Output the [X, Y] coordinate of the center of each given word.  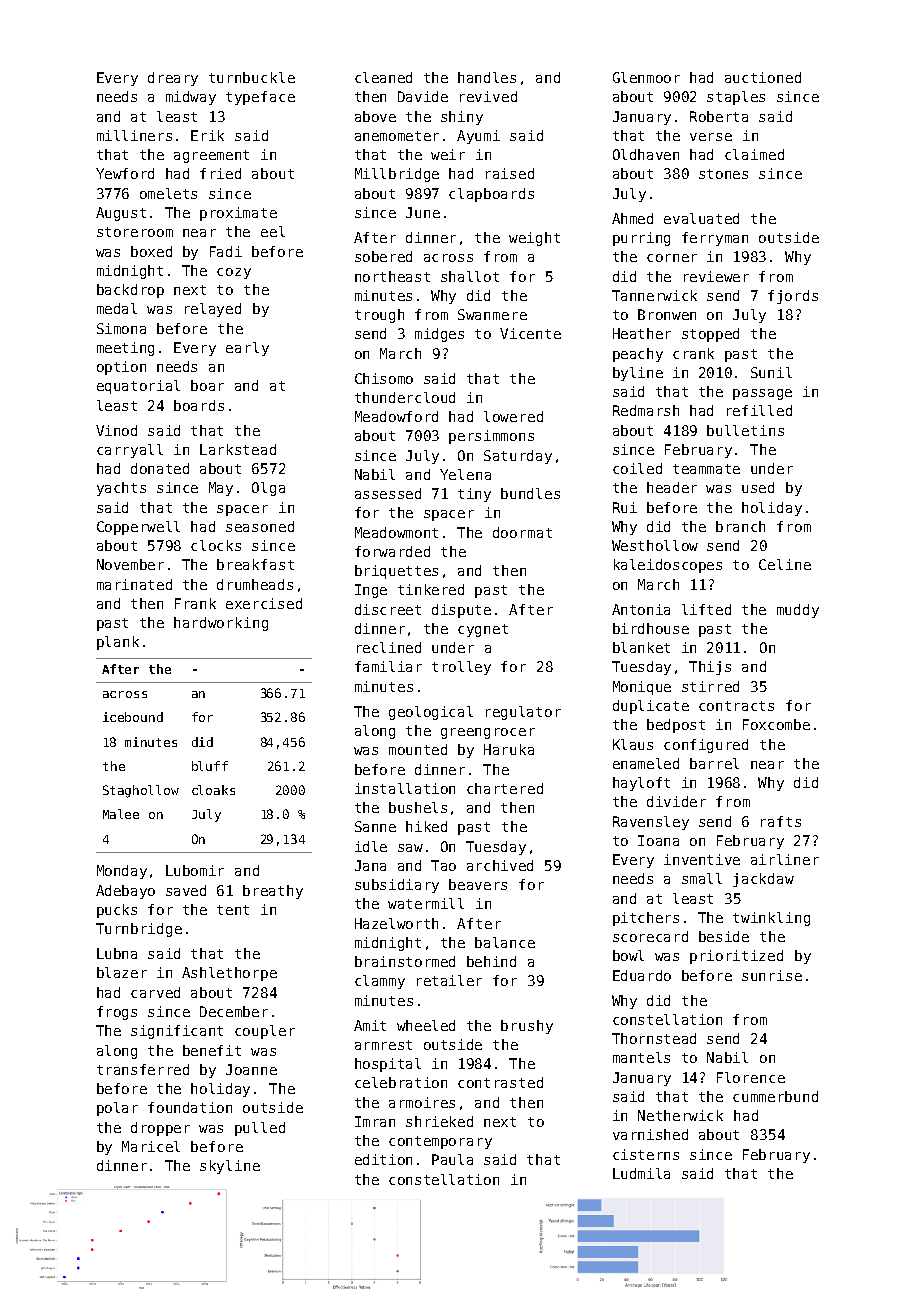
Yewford [125, 173]
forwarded [392, 551]
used [758, 487]
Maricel [151, 1146]
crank [693, 353]
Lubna [117, 953]
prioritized [736, 957]
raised [510, 173]
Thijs [710, 668]
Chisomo [384, 378]
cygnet [483, 630]
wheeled [426, 1025]
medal [117, 308]
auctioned [763, 77]
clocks [216, 545]
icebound [133, 717]
